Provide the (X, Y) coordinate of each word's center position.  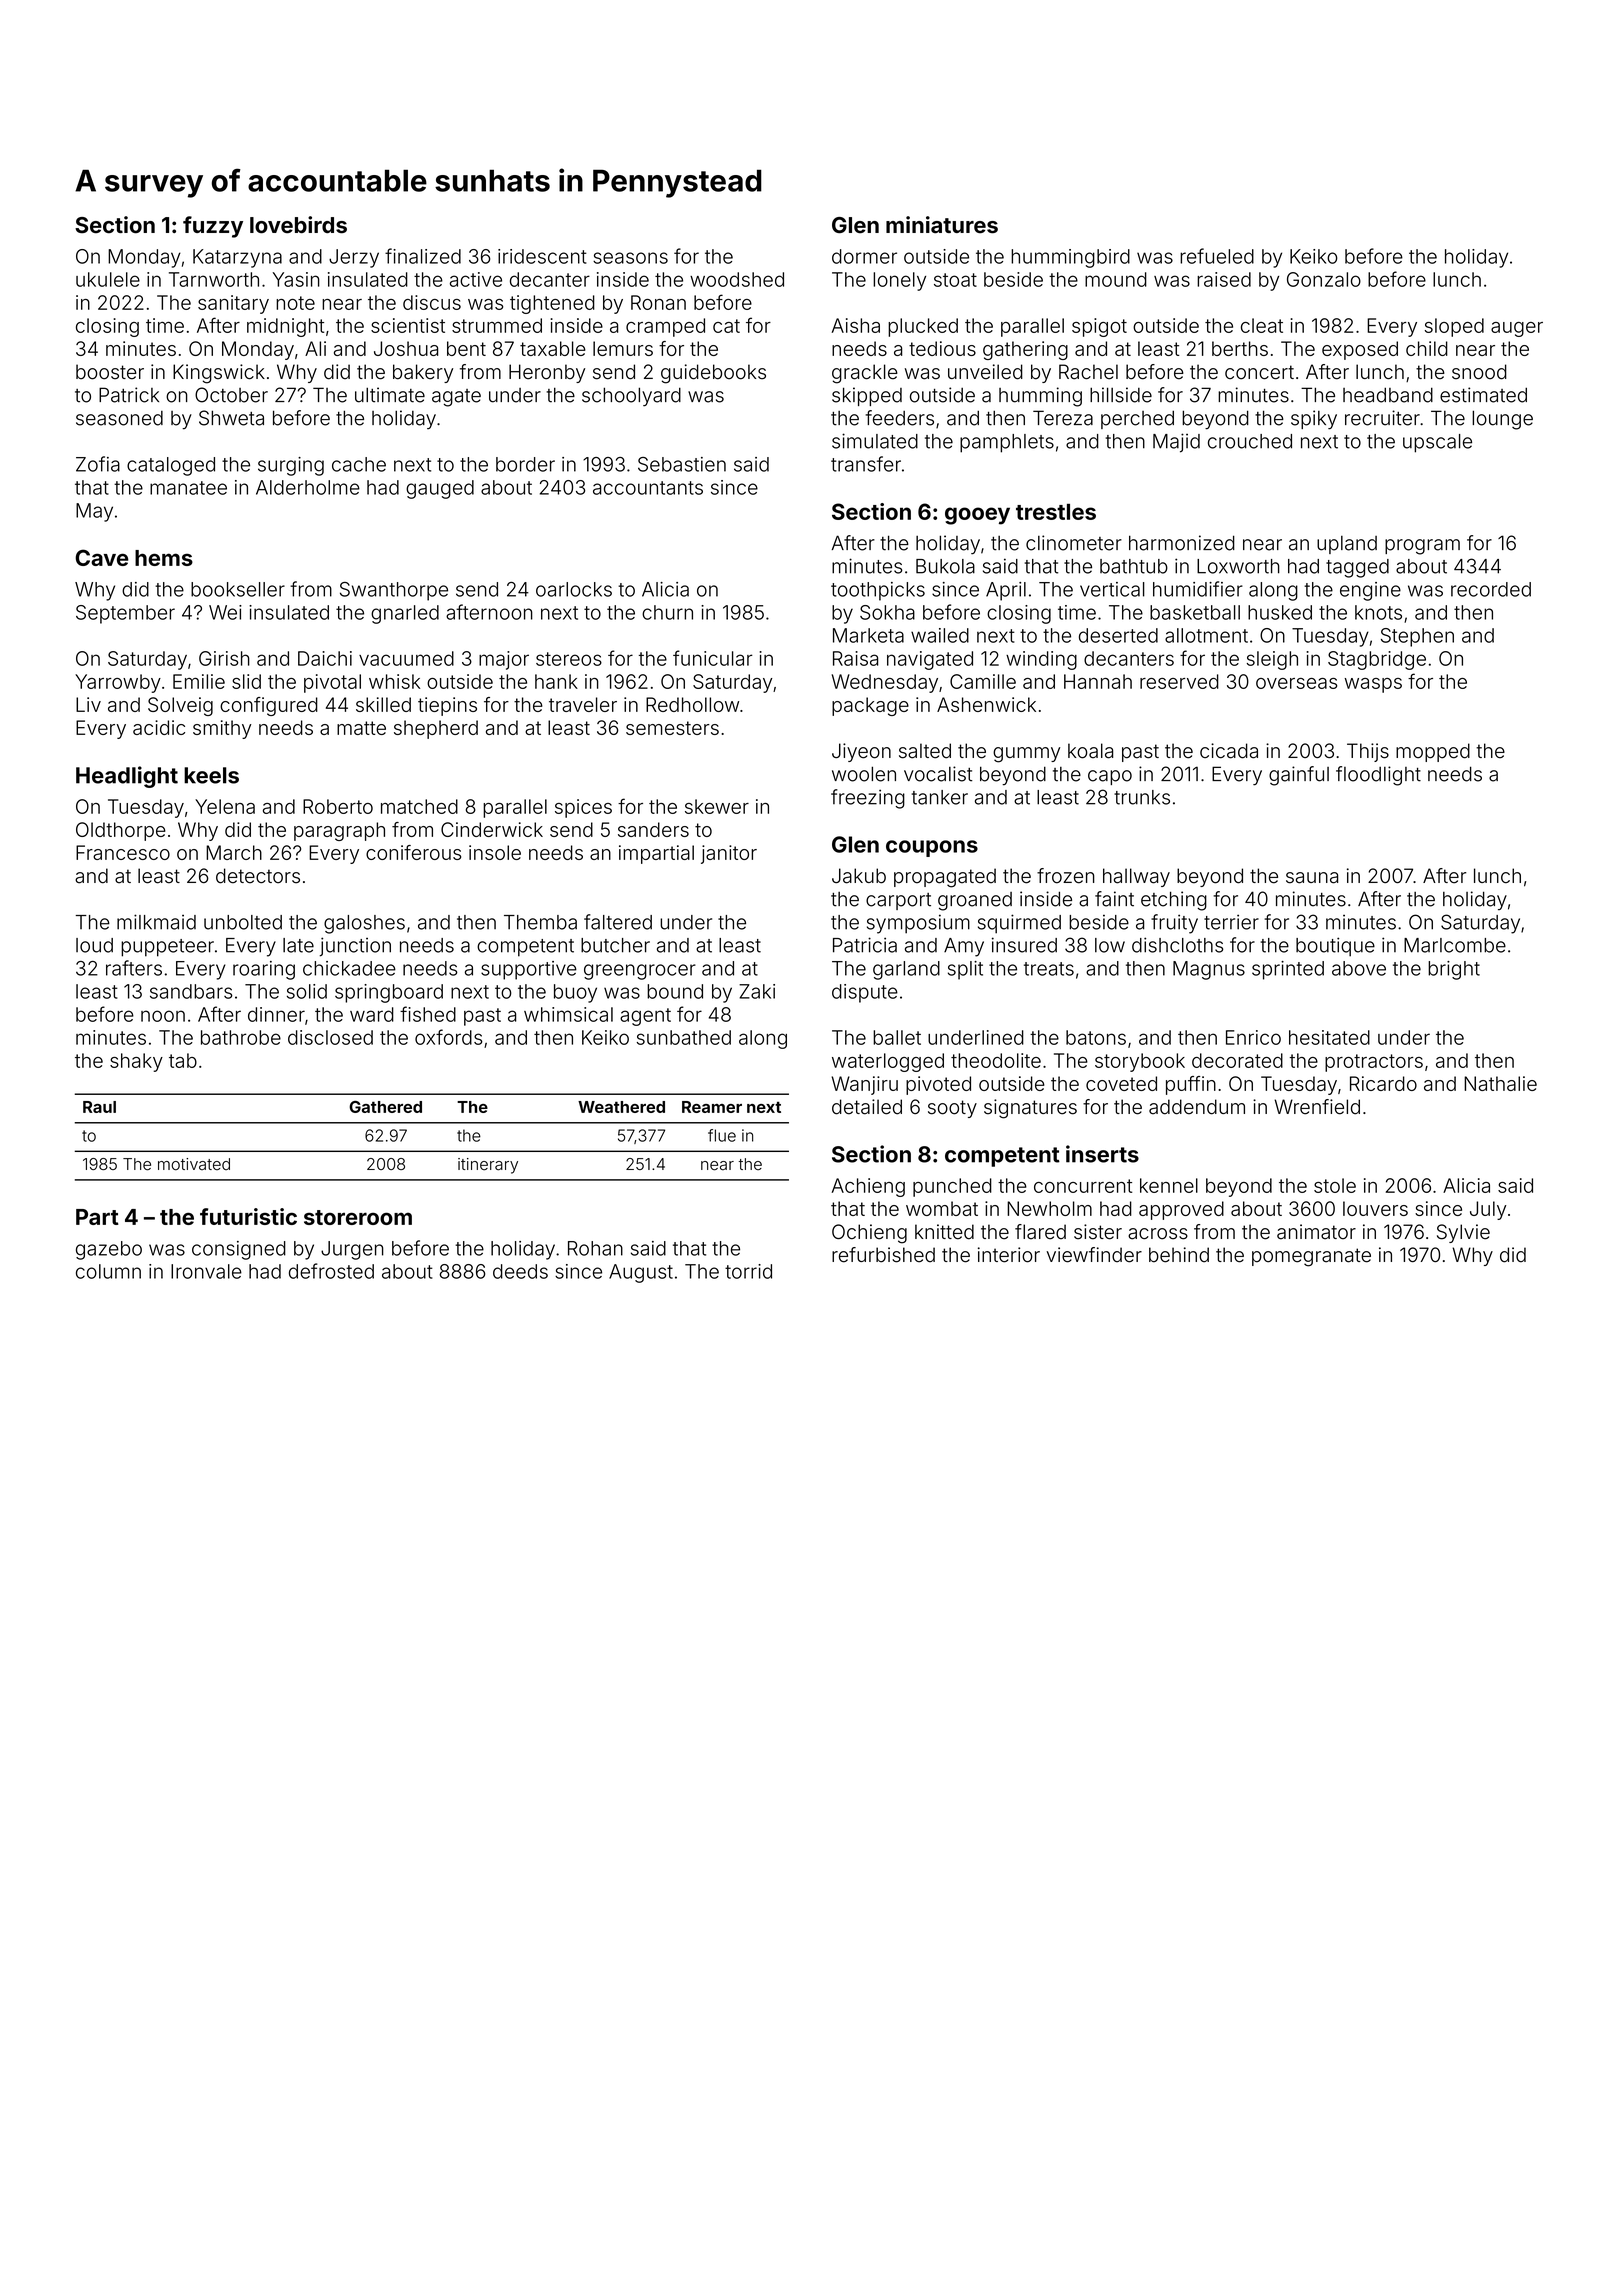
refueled (1217, 256)
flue (722, 1135)
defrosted (331, 1271)
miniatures (942, 225)
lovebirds (298, 225)
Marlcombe (1455, 945)
